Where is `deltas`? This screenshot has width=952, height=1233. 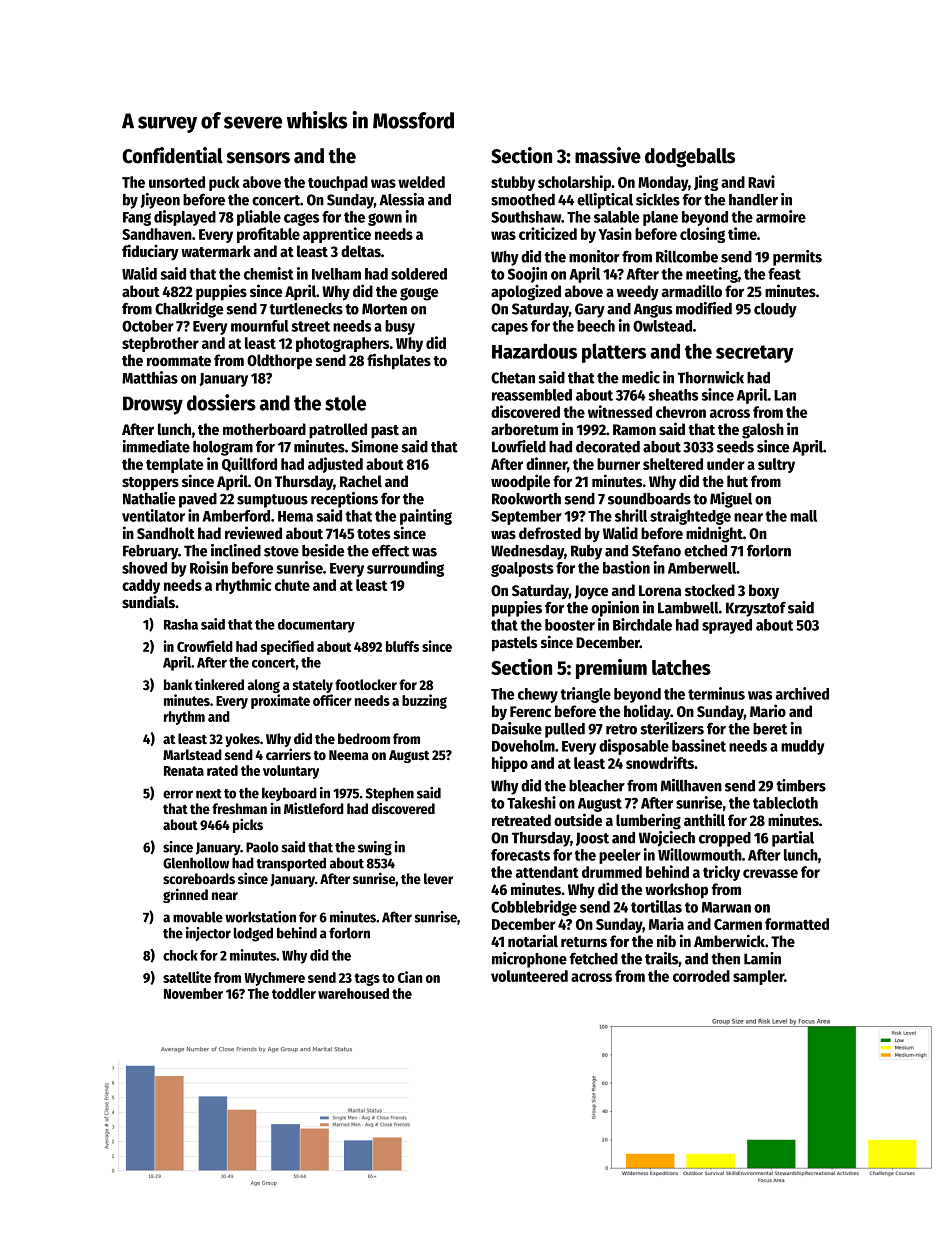
deltas is located at coordinates (361, 251).
